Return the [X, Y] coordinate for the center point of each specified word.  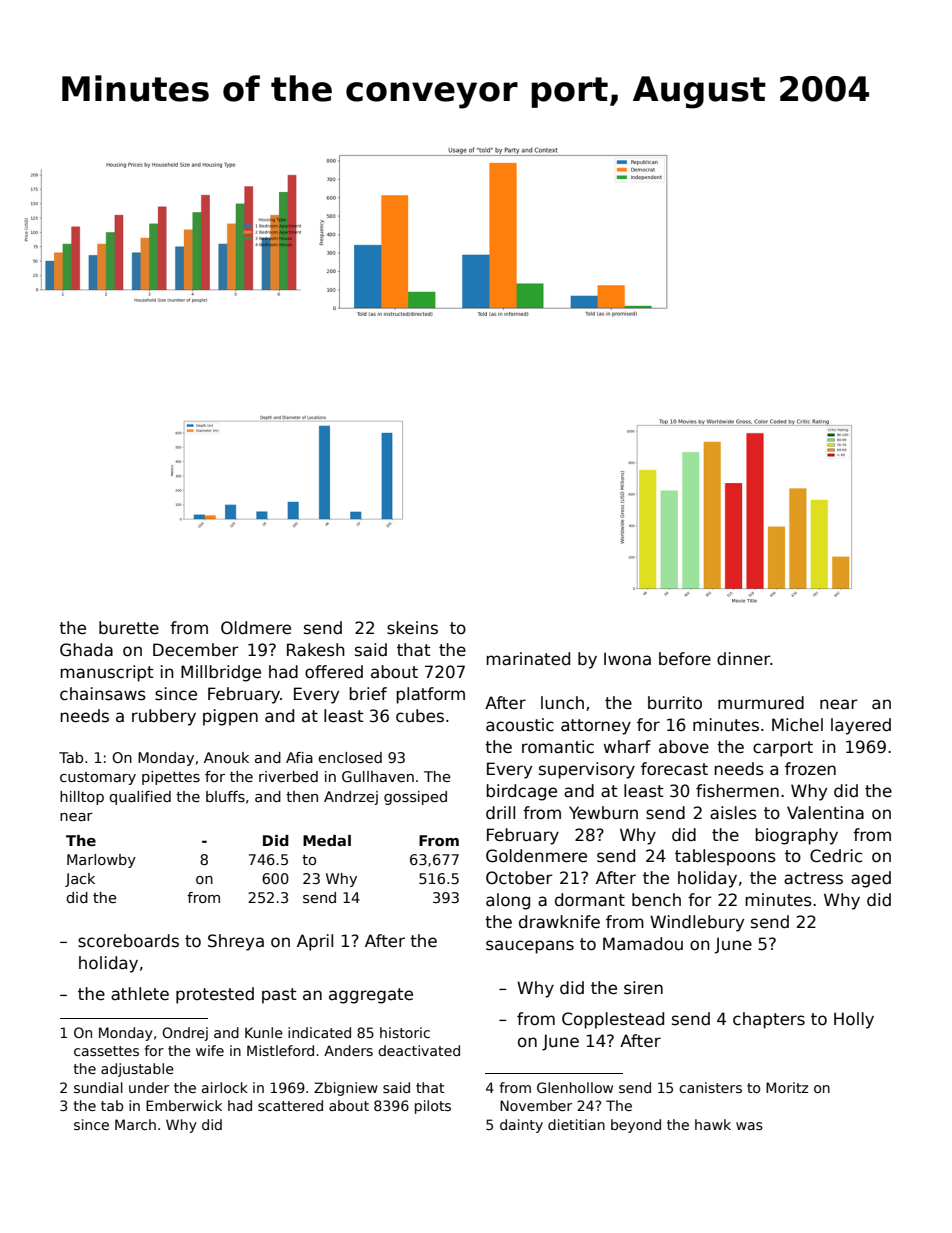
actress [813, 878]
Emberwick [184, 1105]
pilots [433, 1107]
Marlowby [101, 861]
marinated [528, 659]
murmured [761, 703]
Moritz [787, 1087]
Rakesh [316, 650]
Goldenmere [536, 856]
